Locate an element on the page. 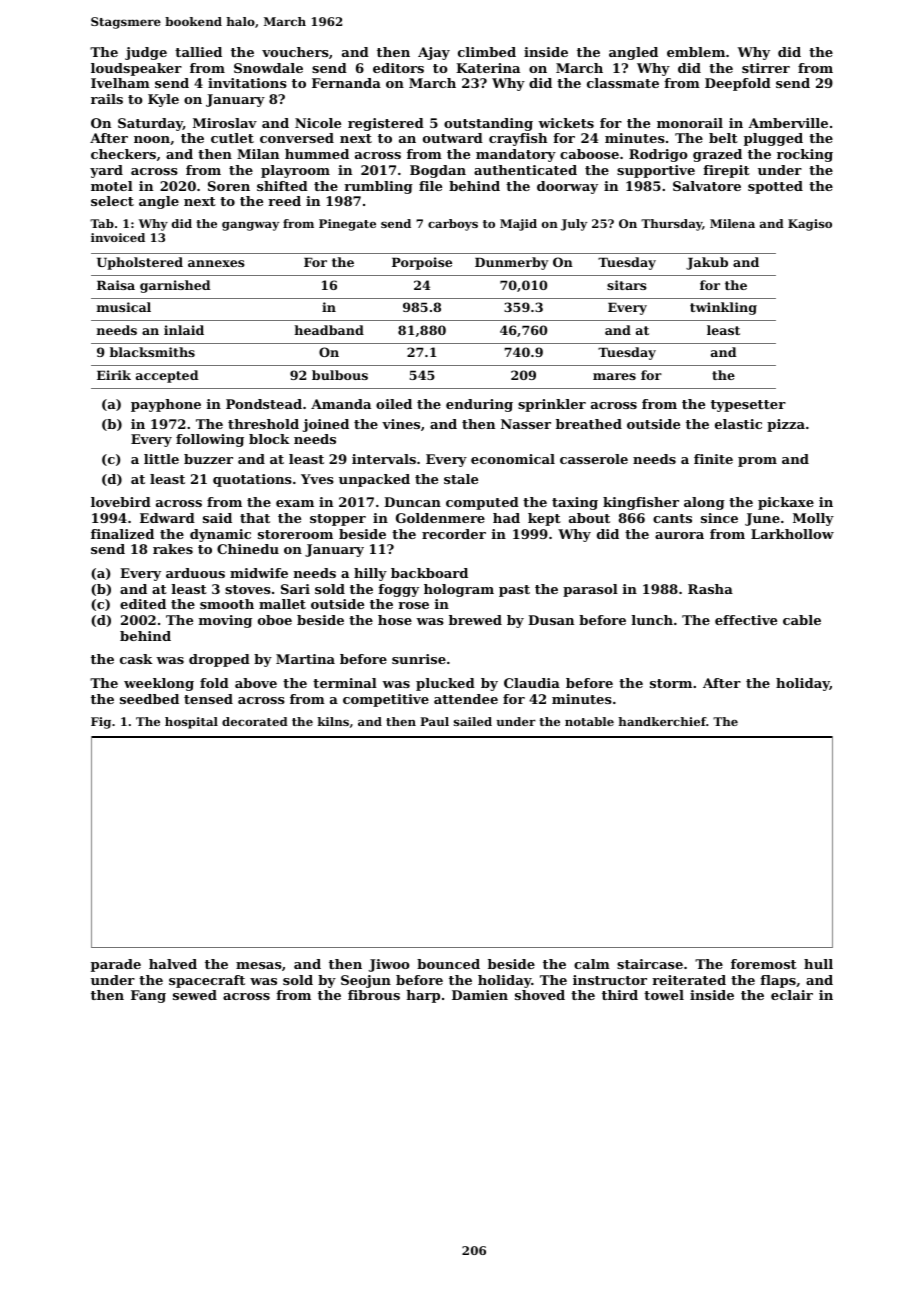 Image resolution: width=924 pixels, height=1308 pixels. handkerchief is located at coordinates (662, 721).
